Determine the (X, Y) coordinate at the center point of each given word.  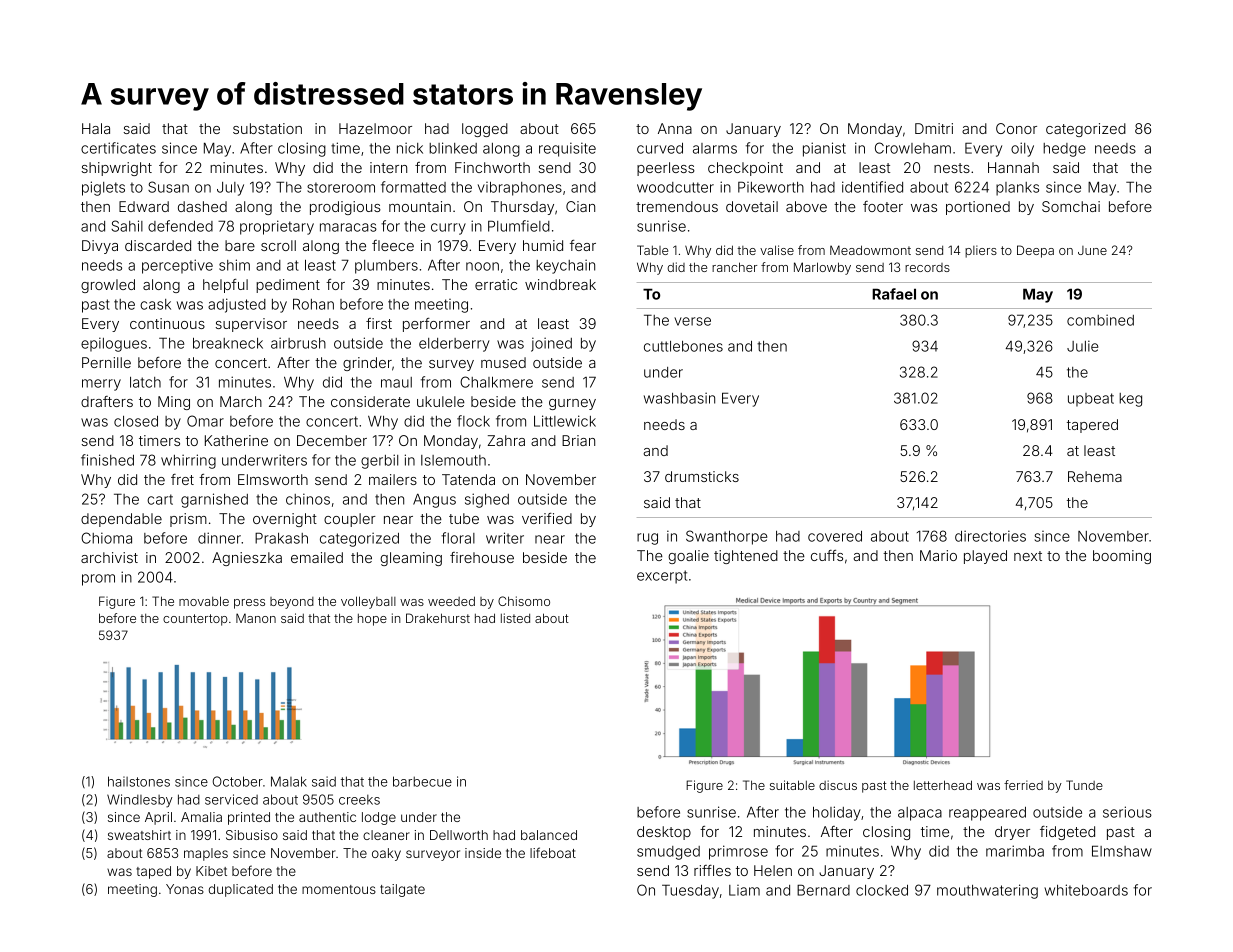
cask (155, 304)
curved (660, 148)
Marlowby (822, 268)
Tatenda (468, 479)
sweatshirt (139, 835)
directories (990, 536)
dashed (202, 206)
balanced (549, 835)
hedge (1064, 150)
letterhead (943, 785)
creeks (359, 800)
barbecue (422, 781)
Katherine (236, 440)
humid (543, 245)
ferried (1023, 785)
